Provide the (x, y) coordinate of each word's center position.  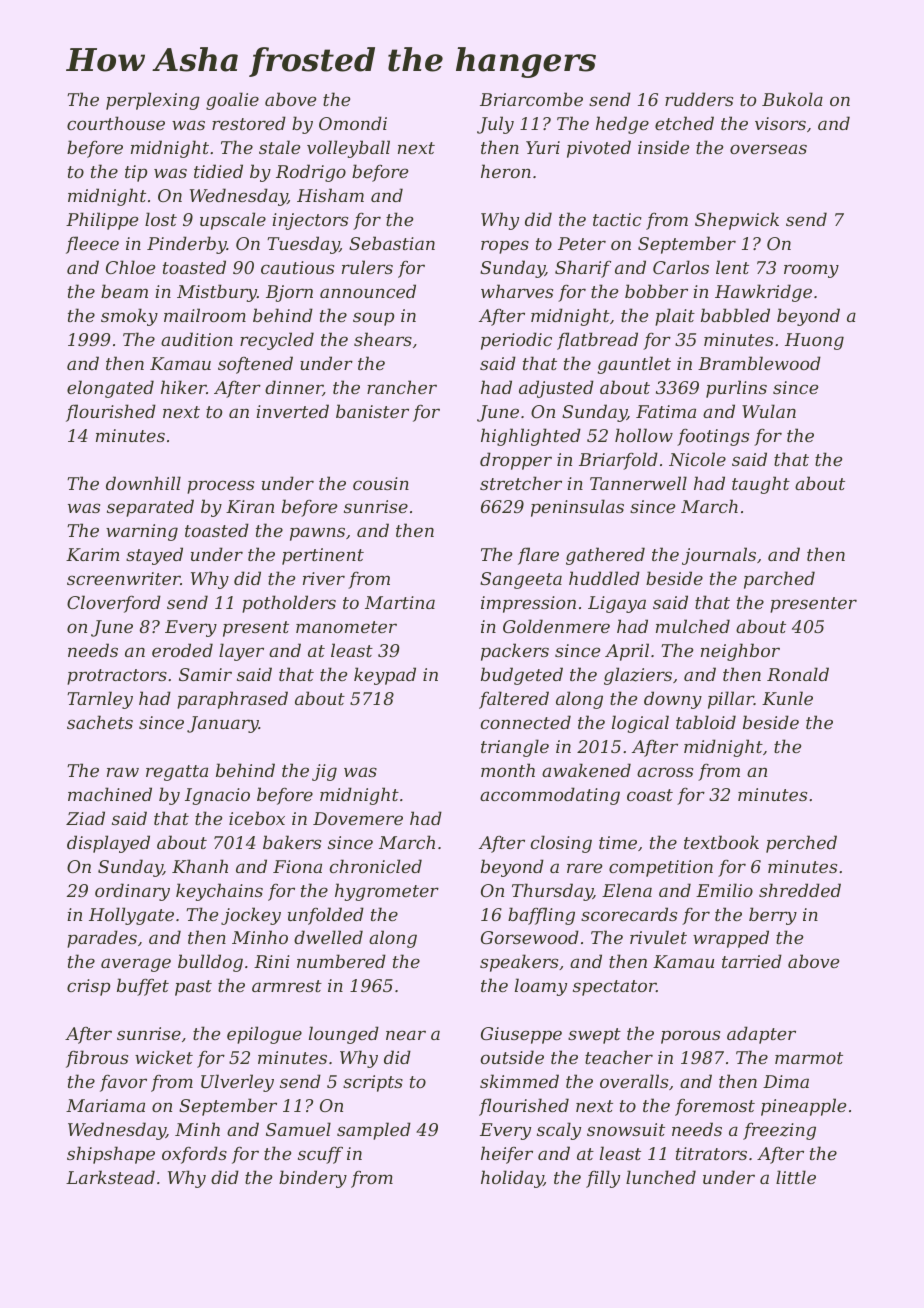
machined (110, 794)
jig (324, 772)
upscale (233, 221)
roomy (811, 271)
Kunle (787, 698)
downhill (143, 483)
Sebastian (392, 243)
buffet (143, 987)
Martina (400, 602)
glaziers (638, 676)
